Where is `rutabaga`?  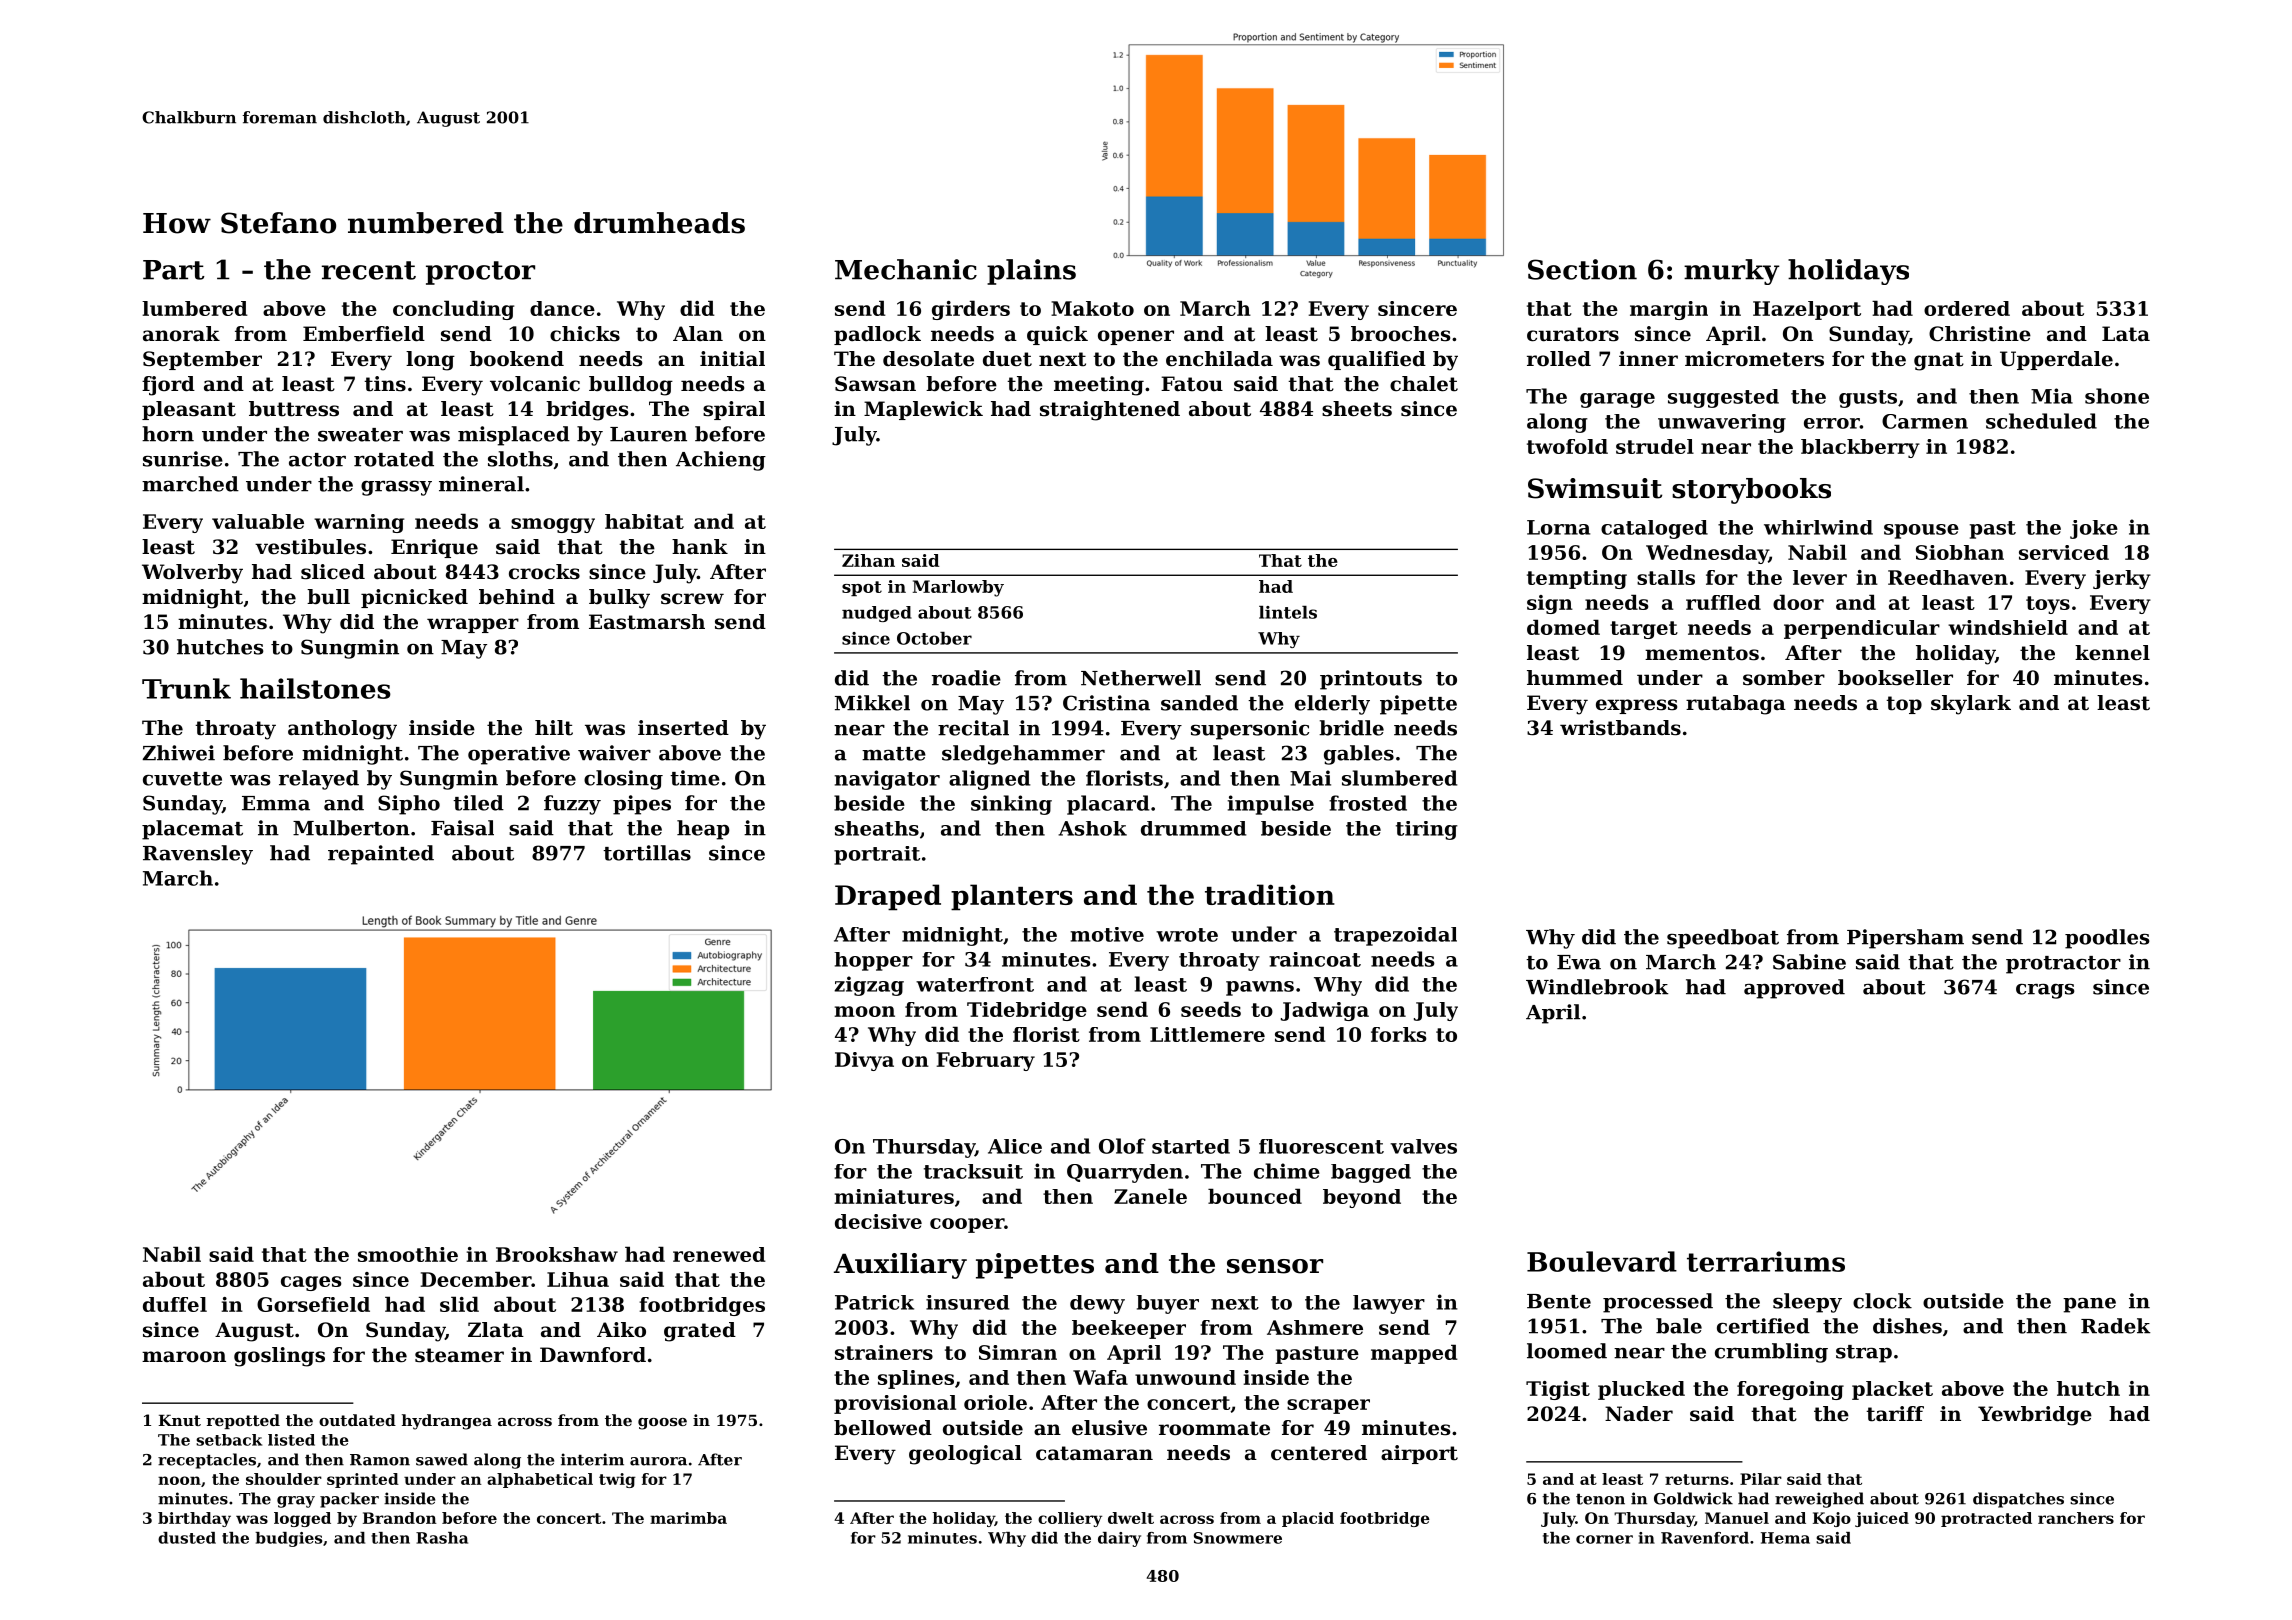 rutabaga is located at coordinates (1736, 705).
